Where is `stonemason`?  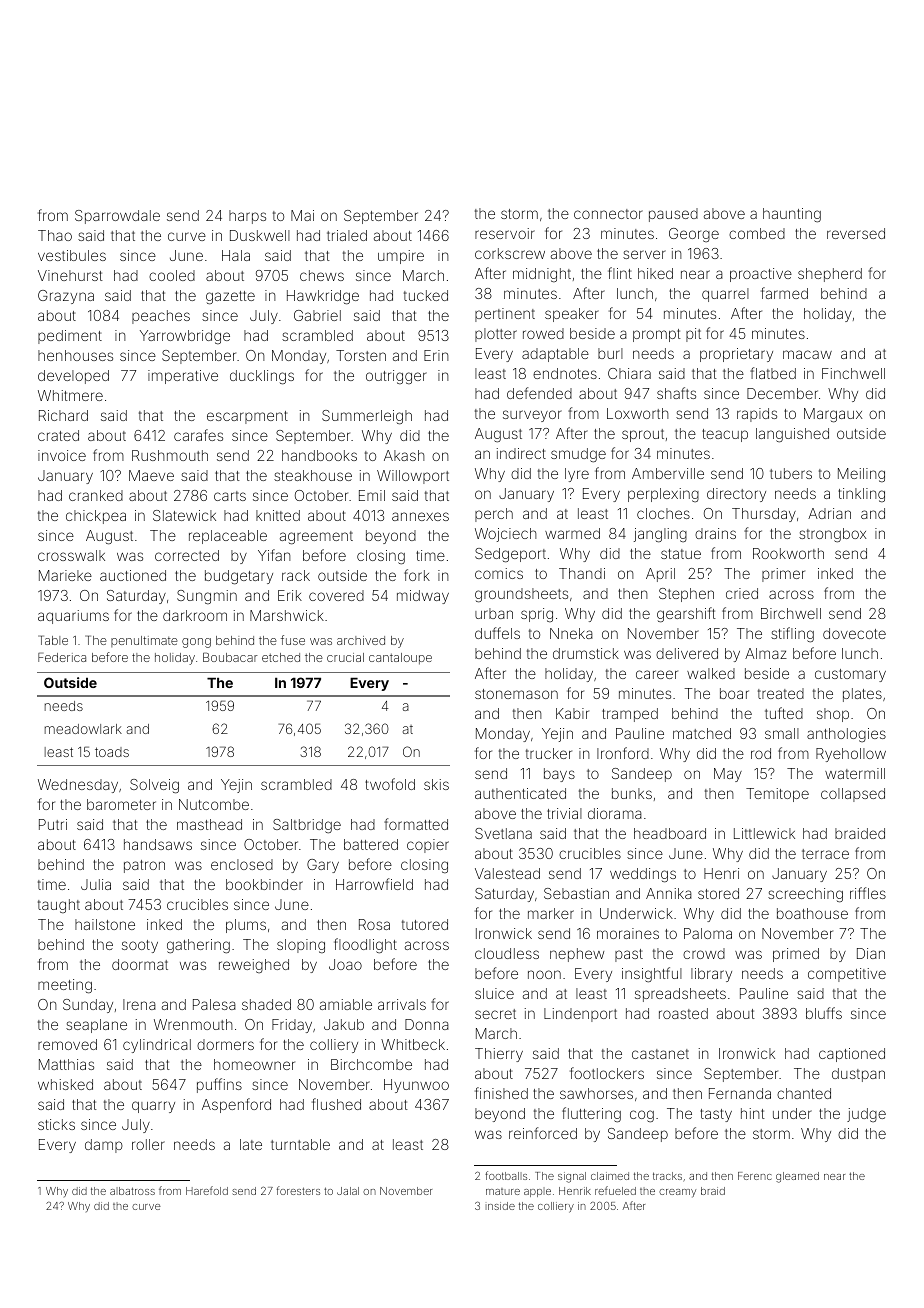
stonemason is located at coordinates (516, 694).
